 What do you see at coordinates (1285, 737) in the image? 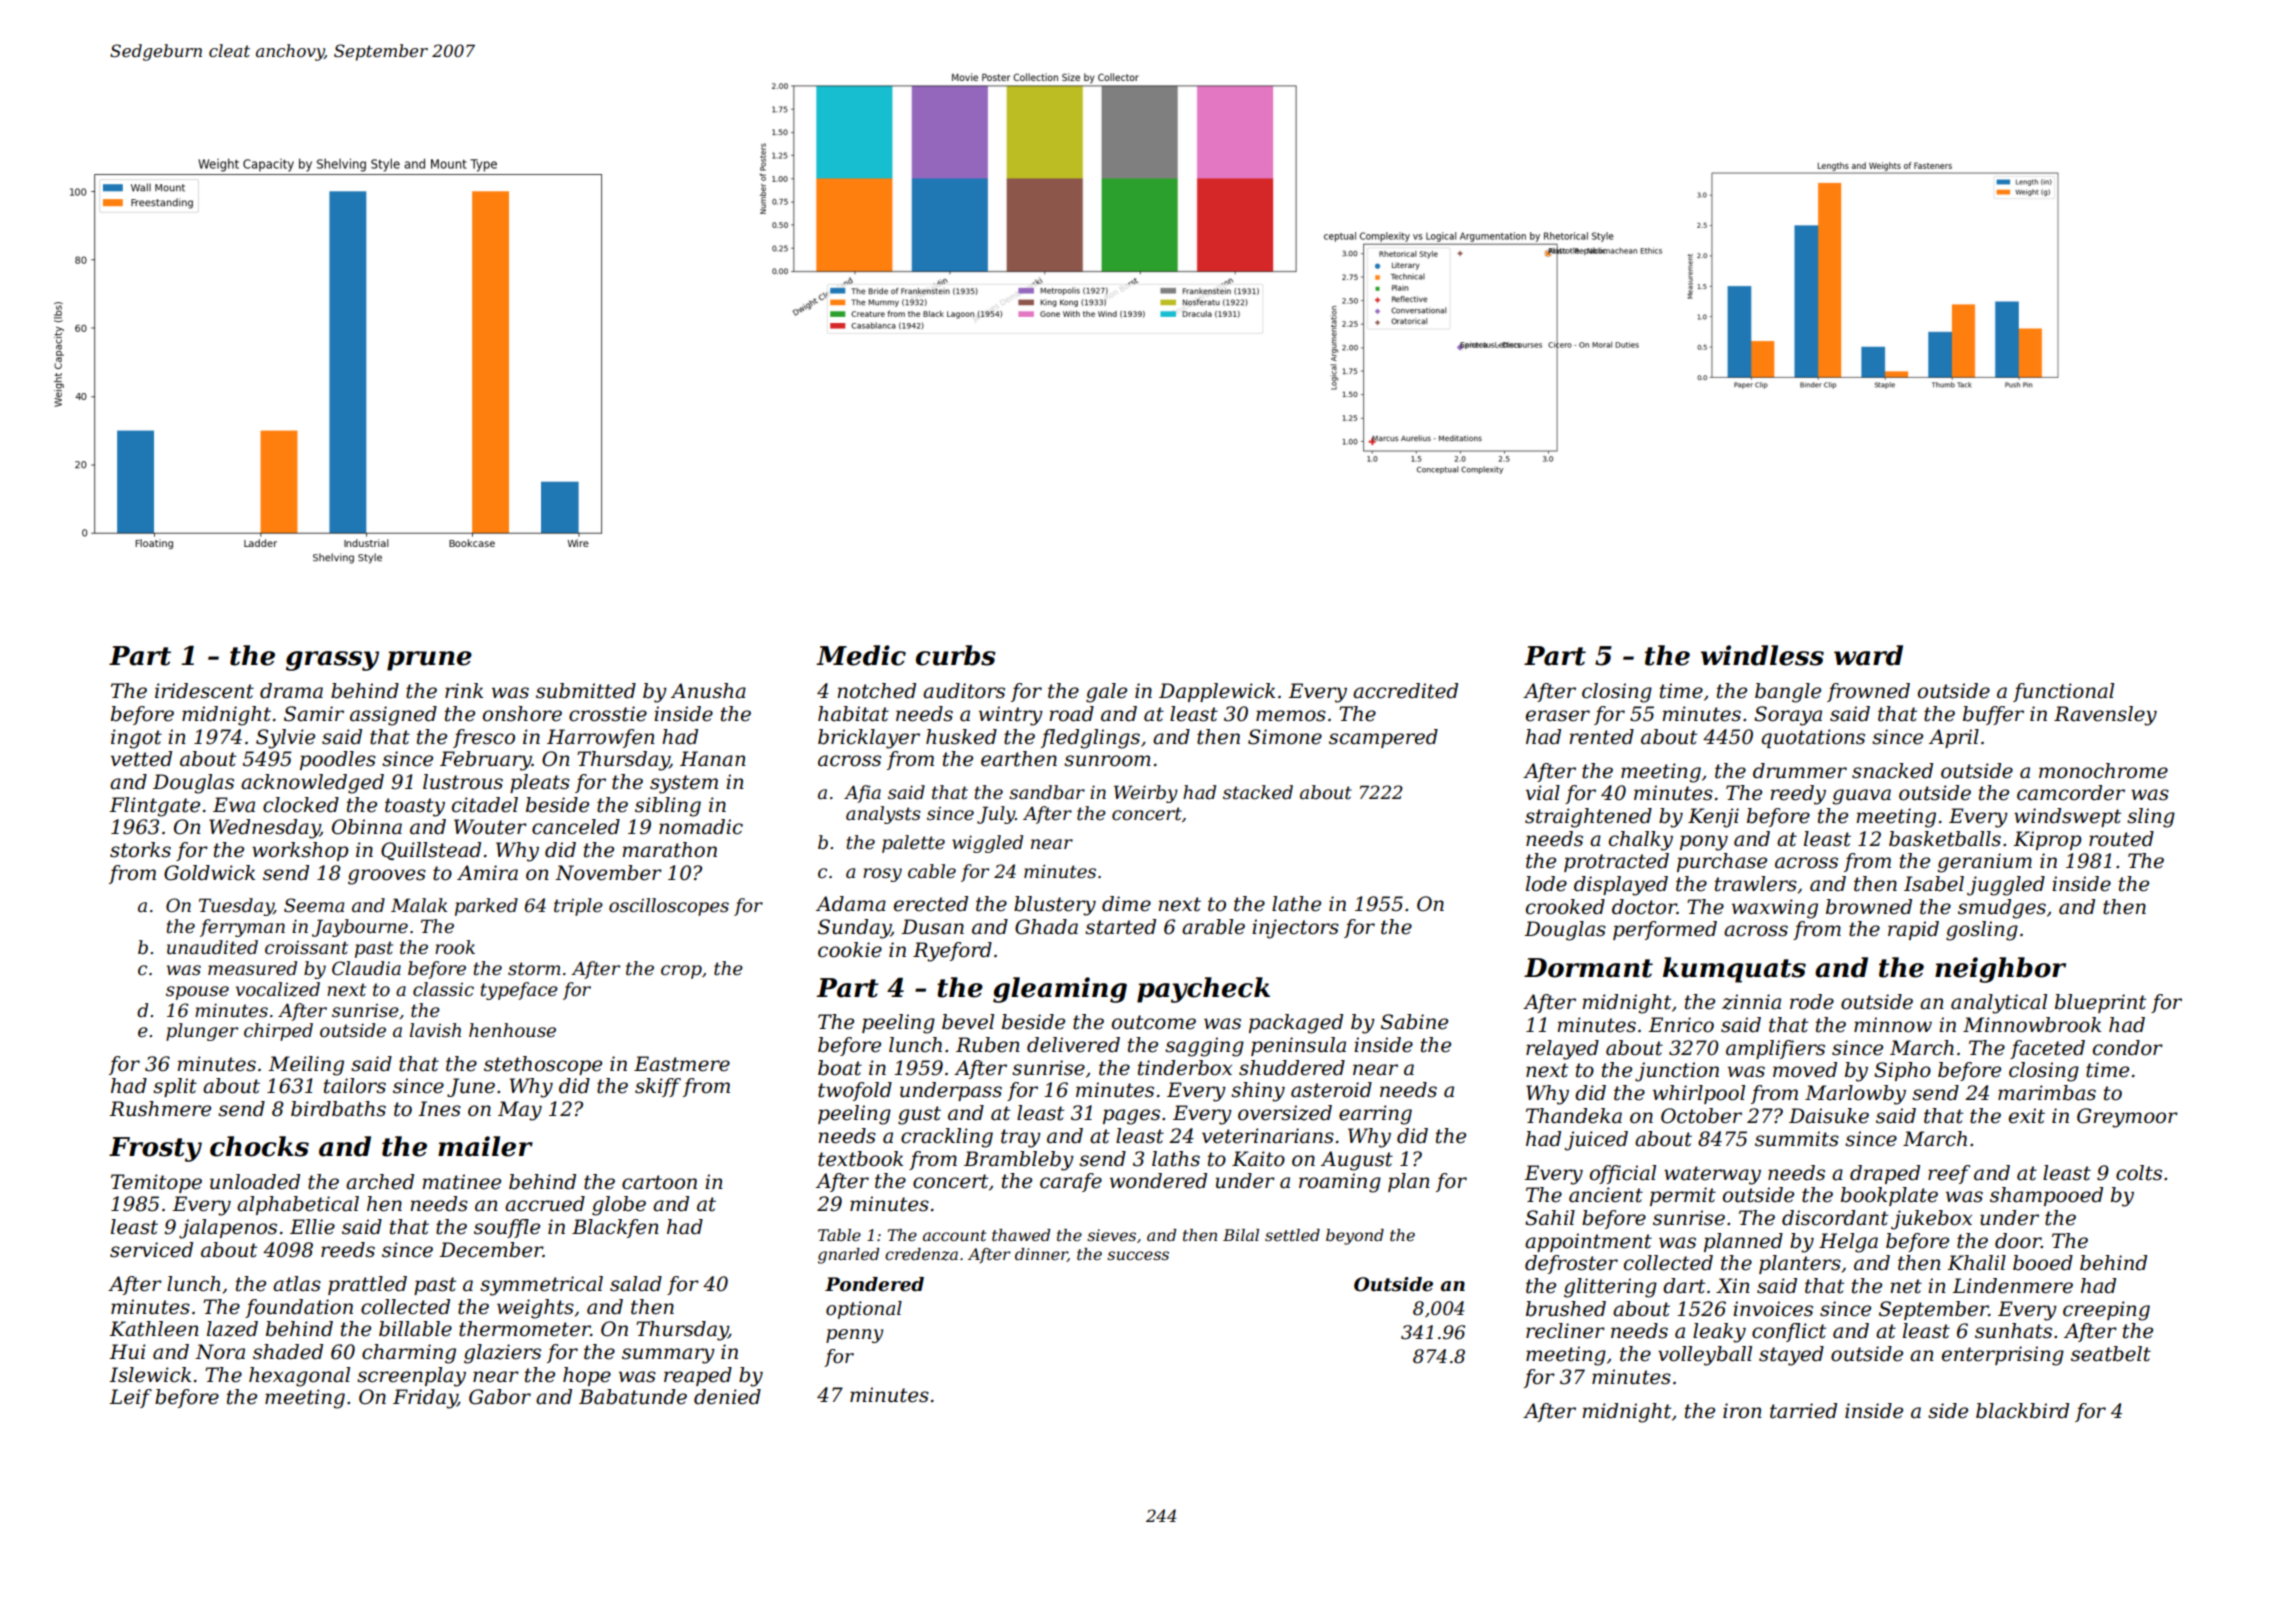
I see `Simone` at bounding box center [1285, 737].
